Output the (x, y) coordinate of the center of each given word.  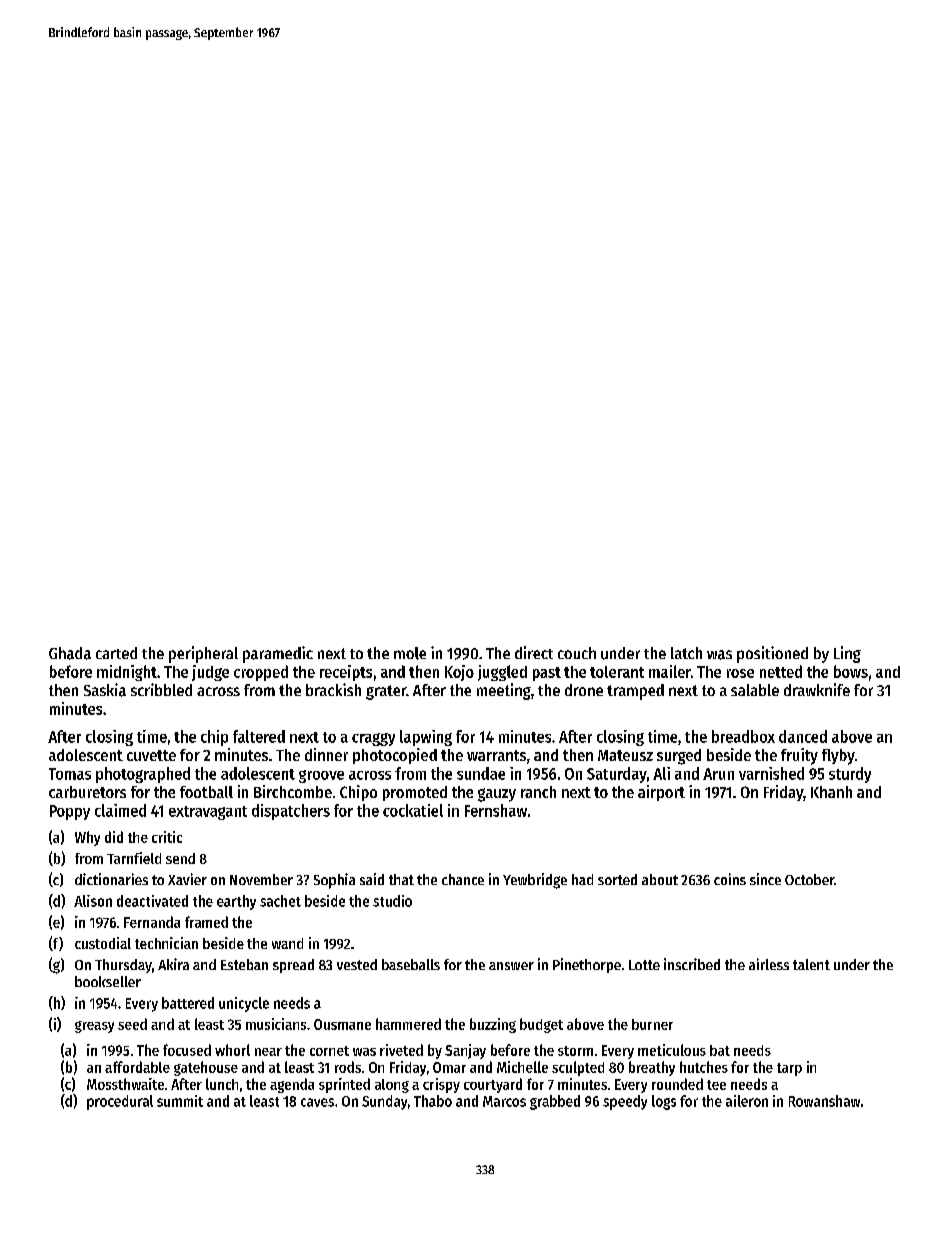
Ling (847, 654)
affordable (137, 1067)
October (809, 879)
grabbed (555, 1102)
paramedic (278, 654)
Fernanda (152, 922)
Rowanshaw (824, 1101)
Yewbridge (535, 881)
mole (410, 653)
